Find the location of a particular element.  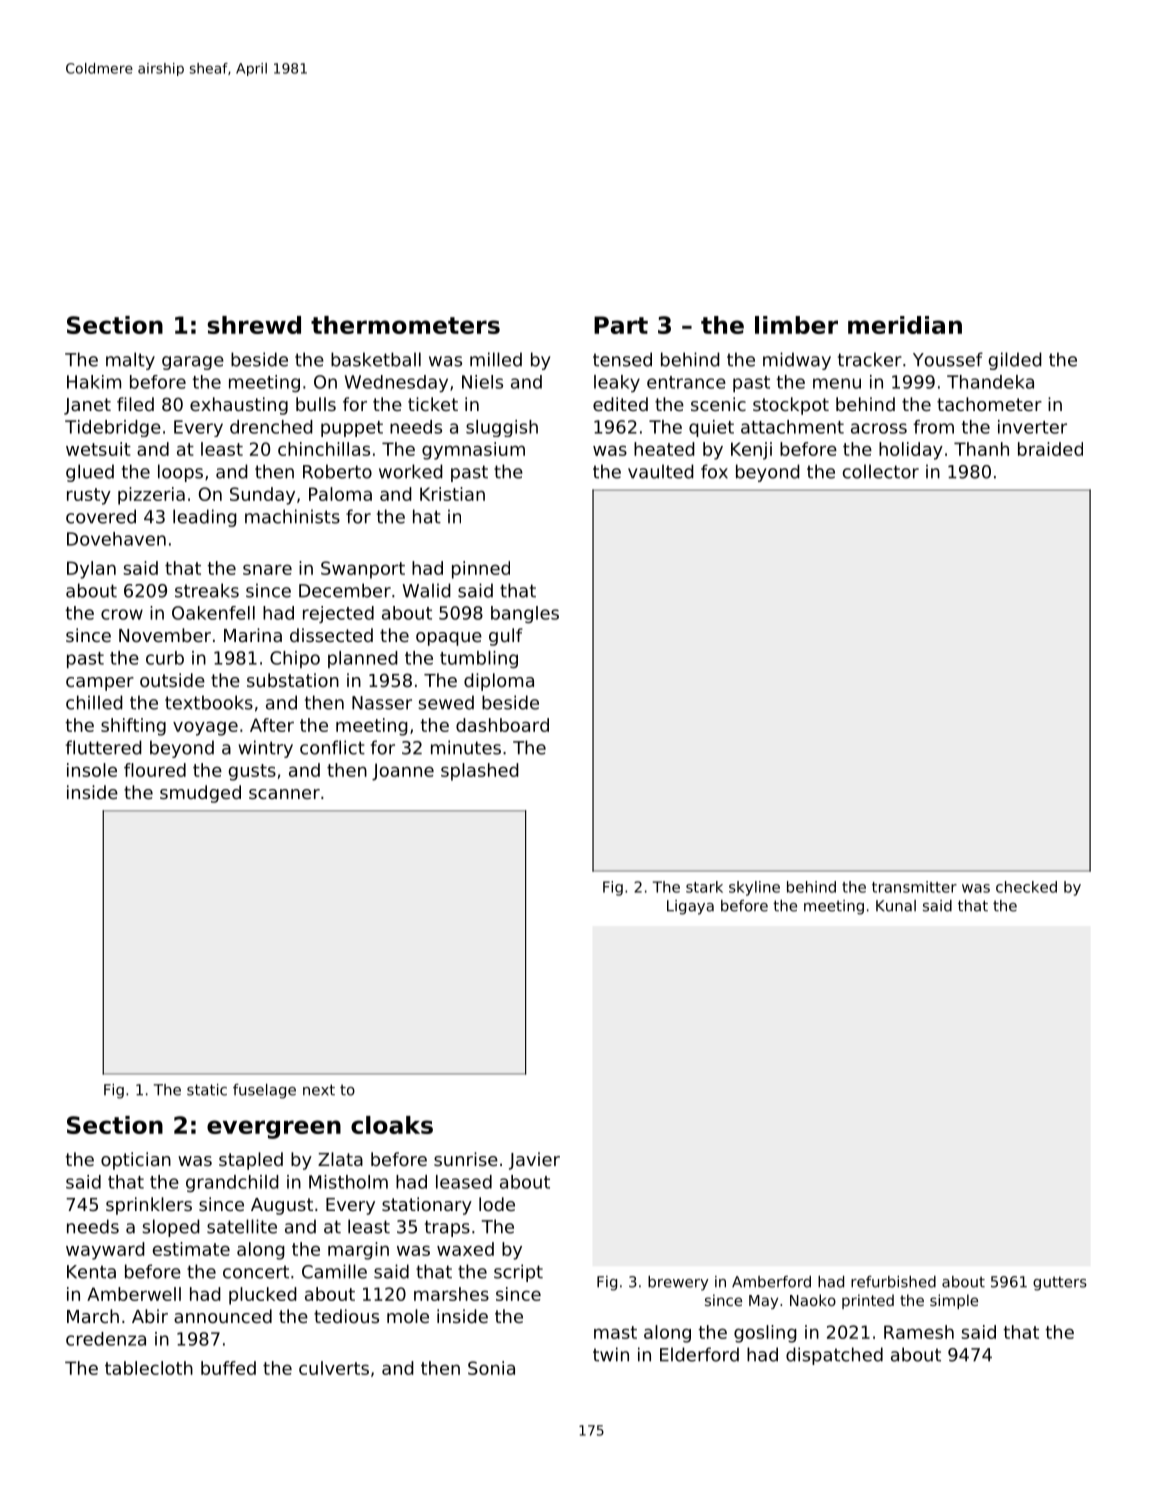

sprinklers is located at coordinates (149, 1206).
